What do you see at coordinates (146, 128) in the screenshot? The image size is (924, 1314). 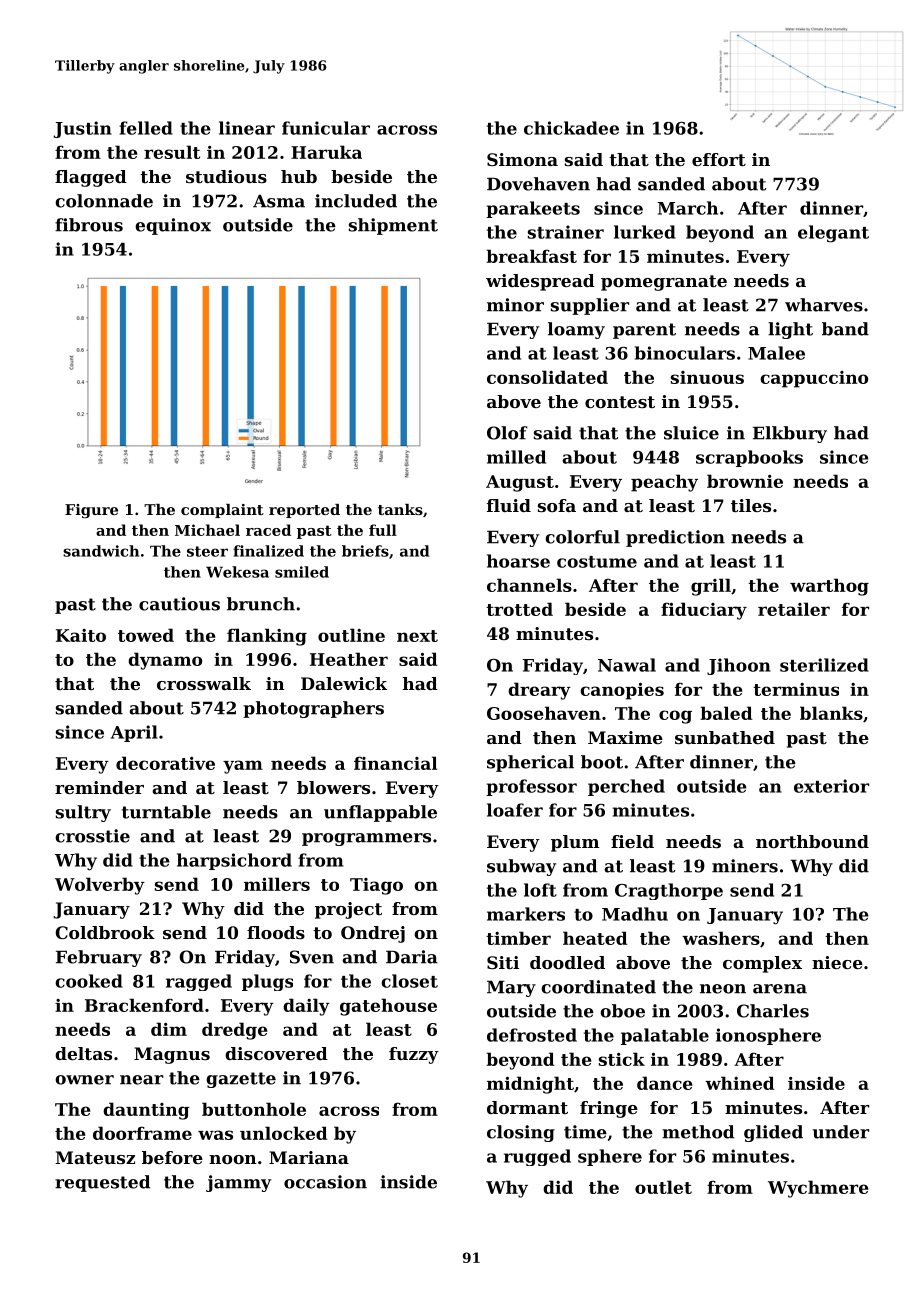 I see `felled` at bounding box center [146, 128].
